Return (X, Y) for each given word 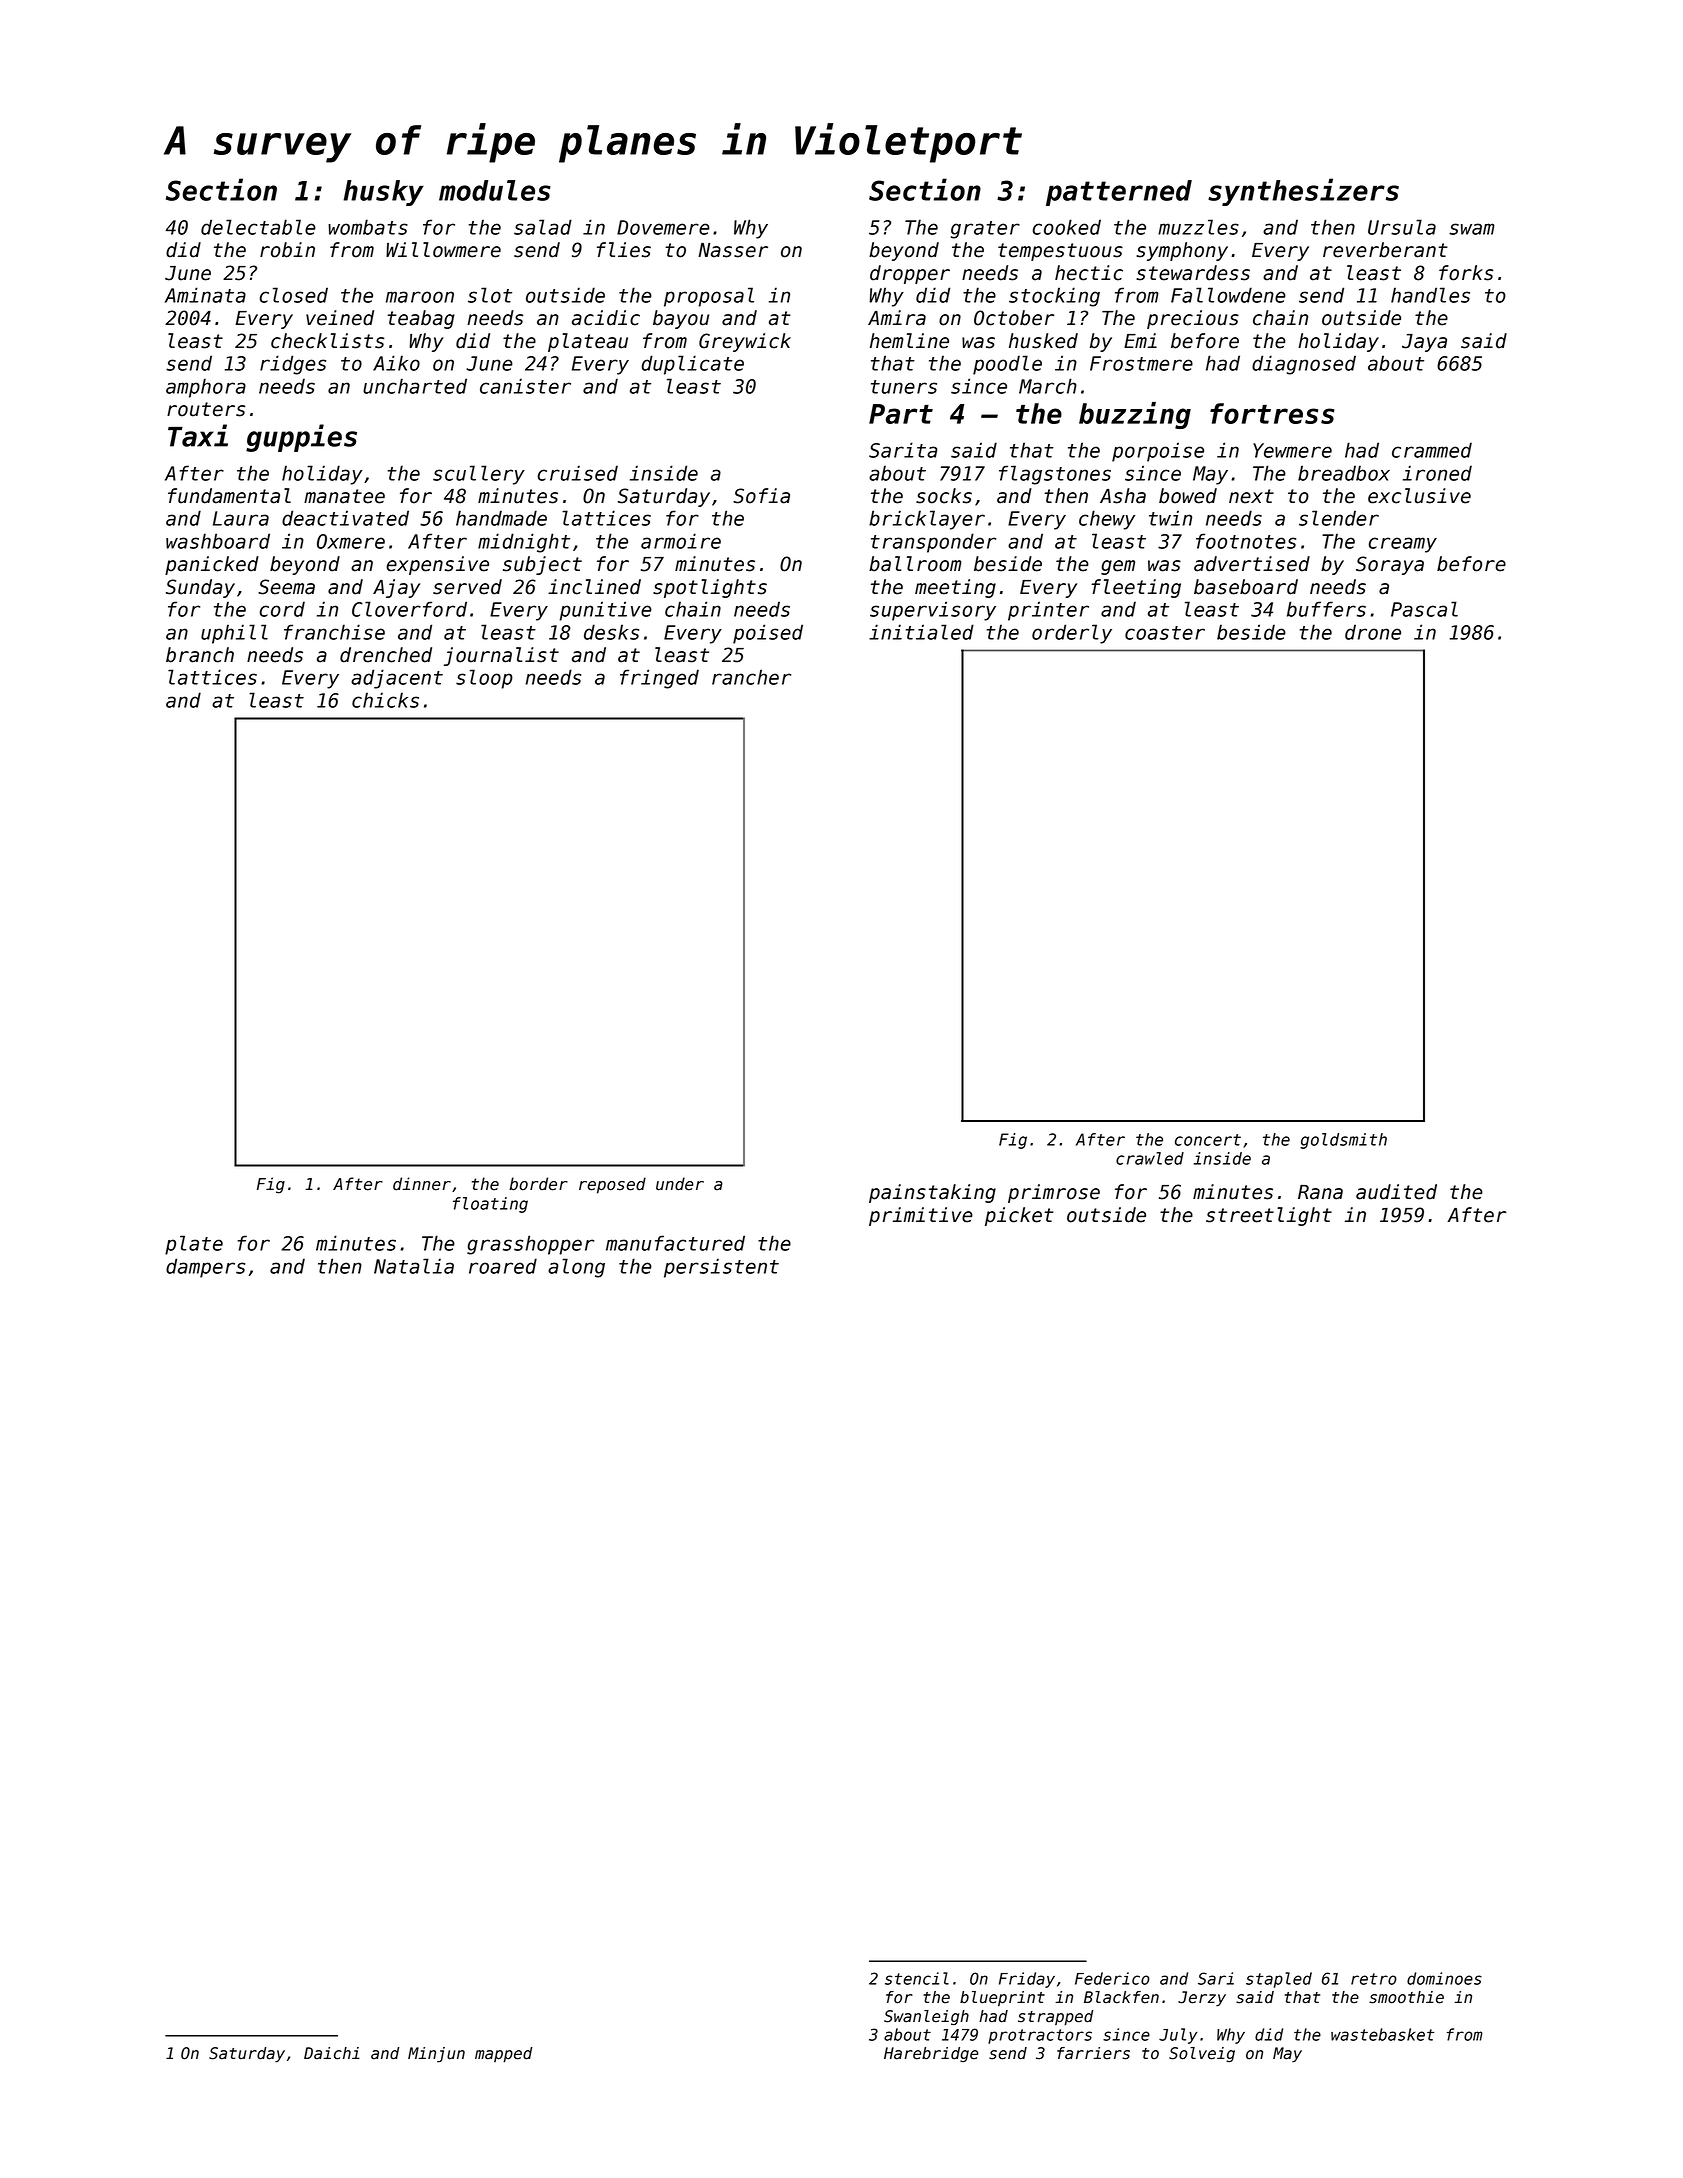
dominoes (1444, 1978)
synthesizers (1303, 192)
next (1251, 496)
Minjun (436, 2055)
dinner (422, 1184)
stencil (917, 1978)
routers (206, 409)
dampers (205, 1268)
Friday (1027, 1980)
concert (1208, 1140)
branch (200, 655)
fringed (659, 679)
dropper (910, 274)
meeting (955, 588)
